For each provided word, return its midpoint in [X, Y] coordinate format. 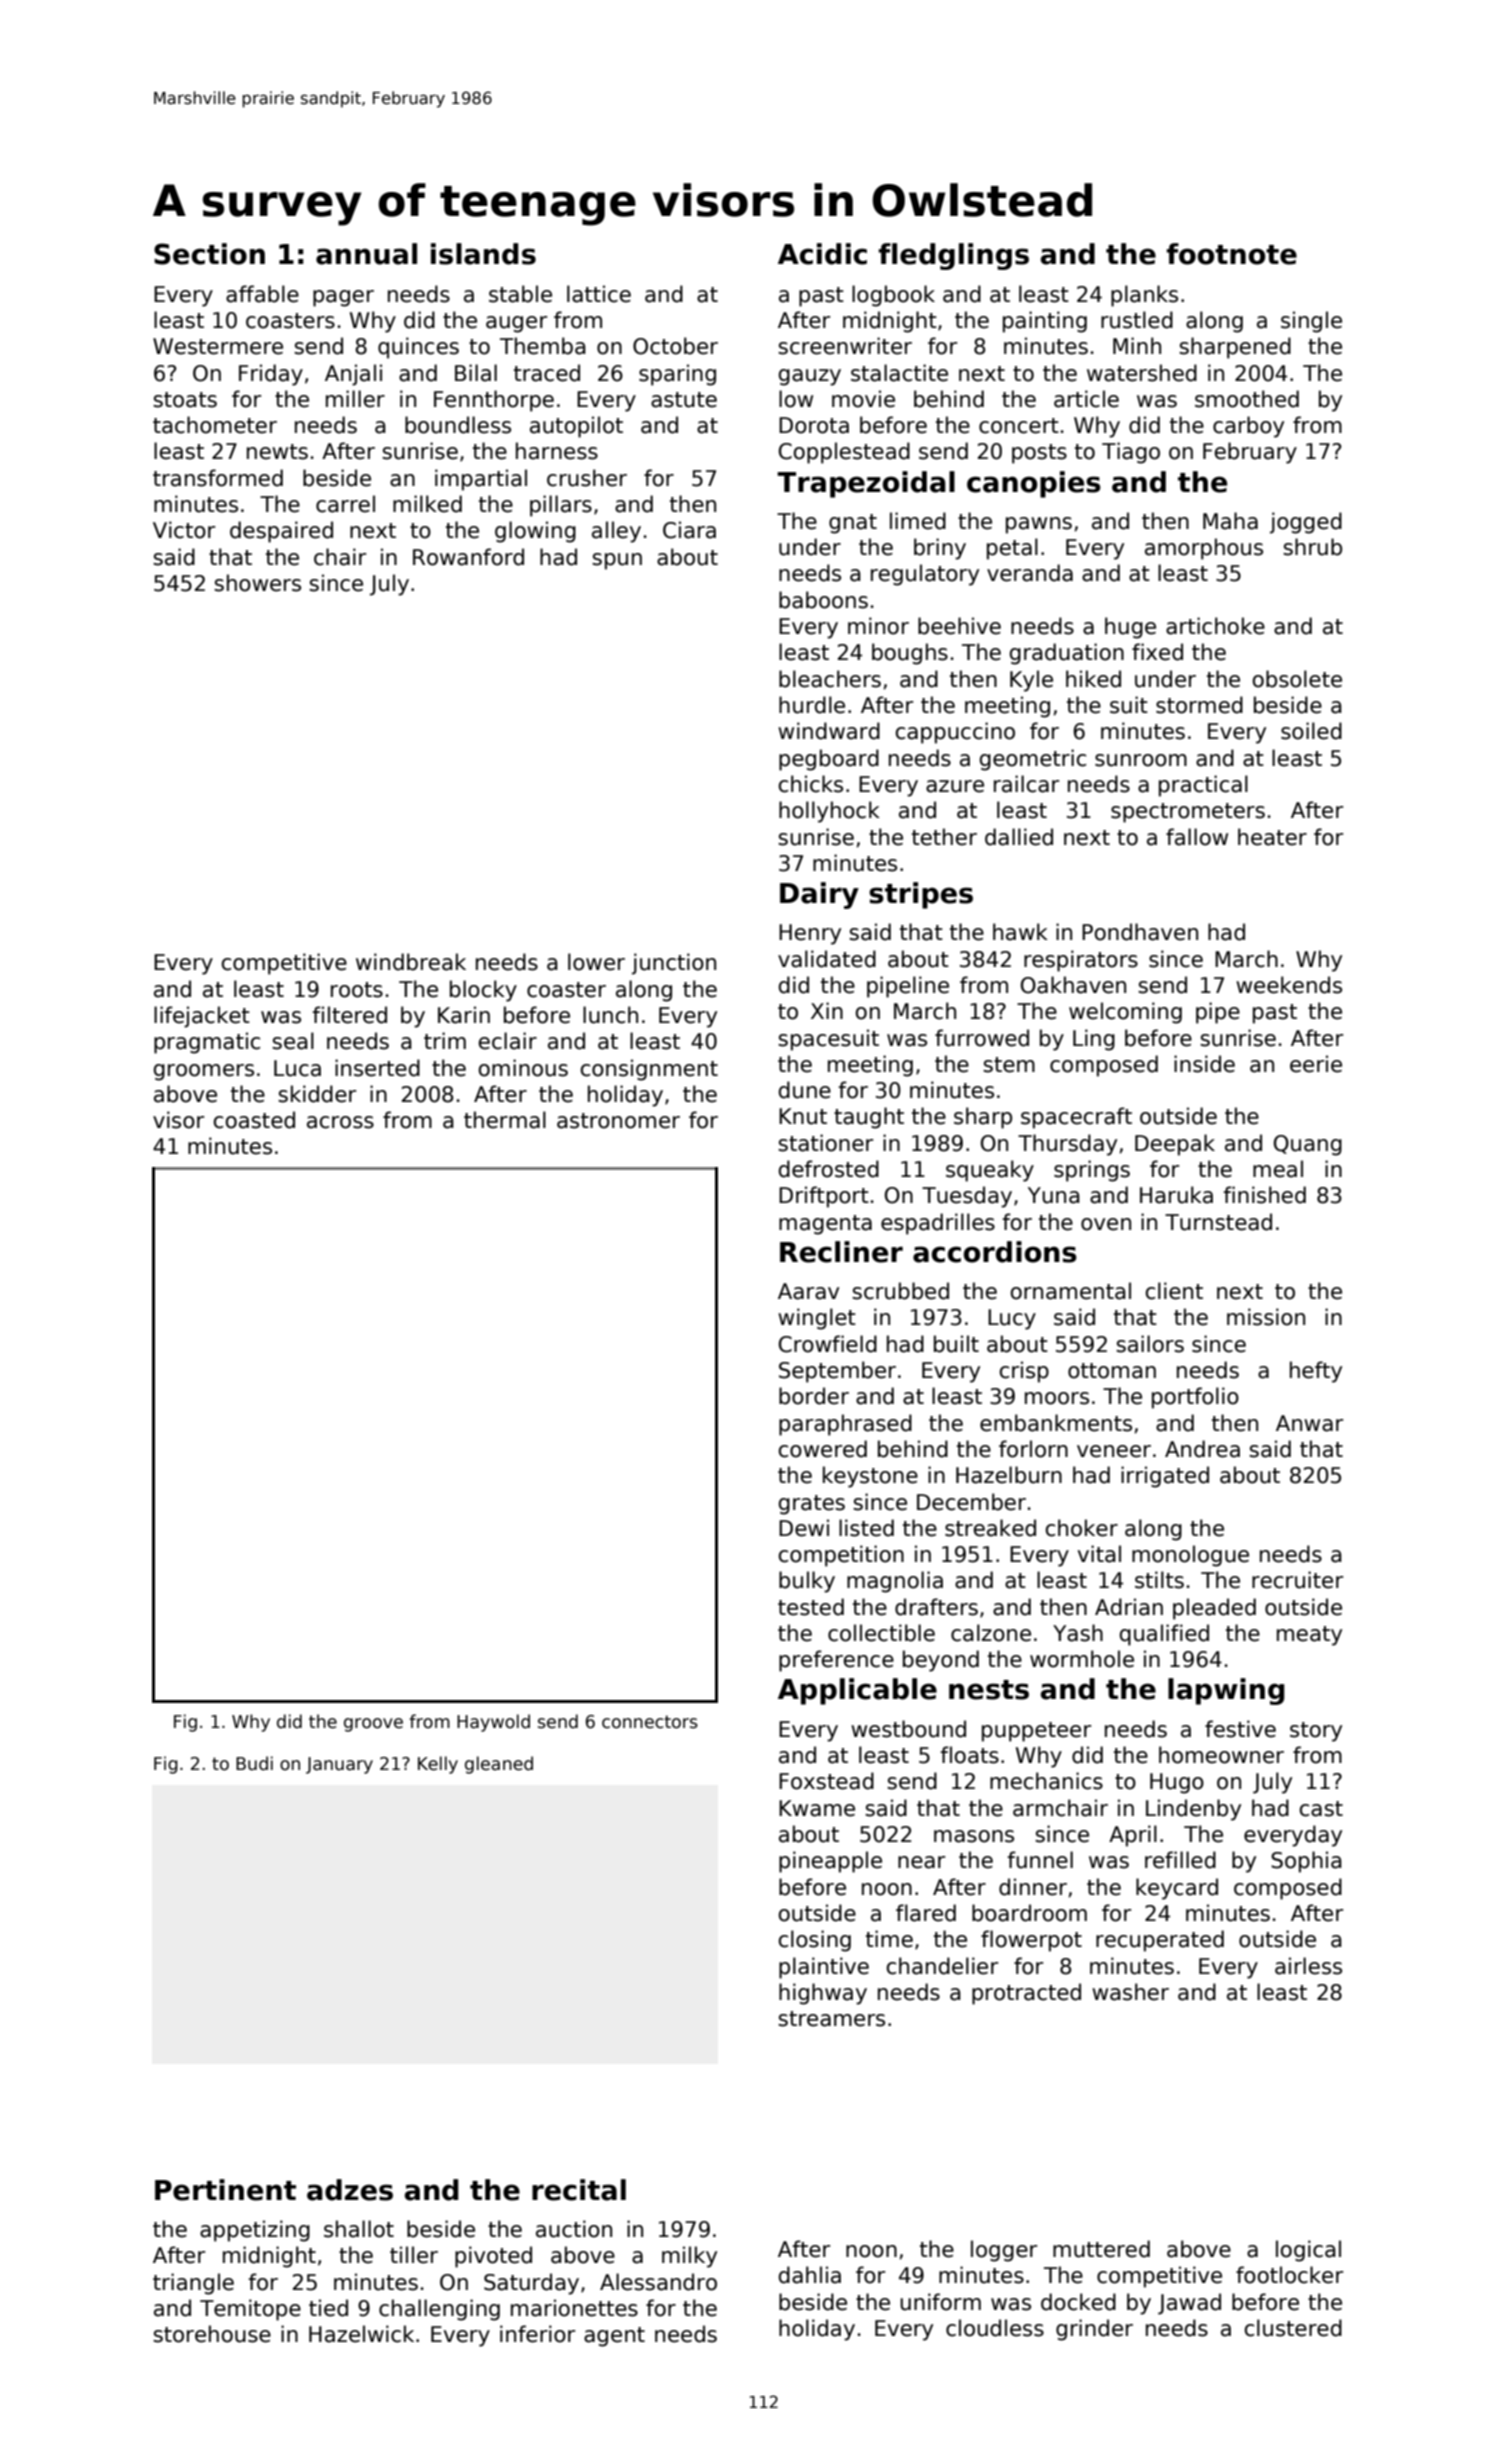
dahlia [810, 2275]
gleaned [499, 1765]
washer [1130, 1992]
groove [373, 1725]
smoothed [1247, 399]
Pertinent [225, 2190]
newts [277, 452]
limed [918, 521]
